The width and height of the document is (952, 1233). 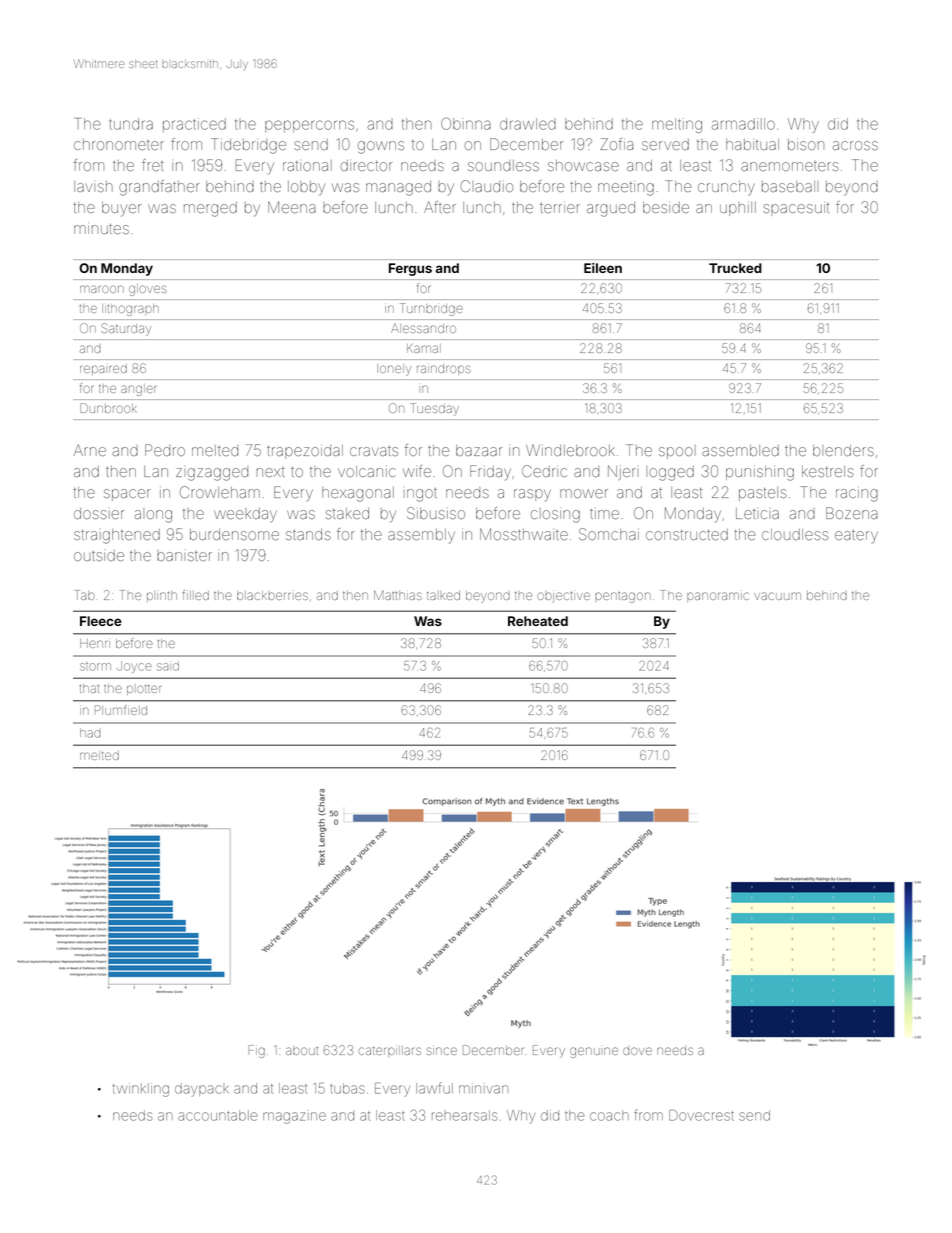 I want to click on gowns, so click(x=381, y=147).
